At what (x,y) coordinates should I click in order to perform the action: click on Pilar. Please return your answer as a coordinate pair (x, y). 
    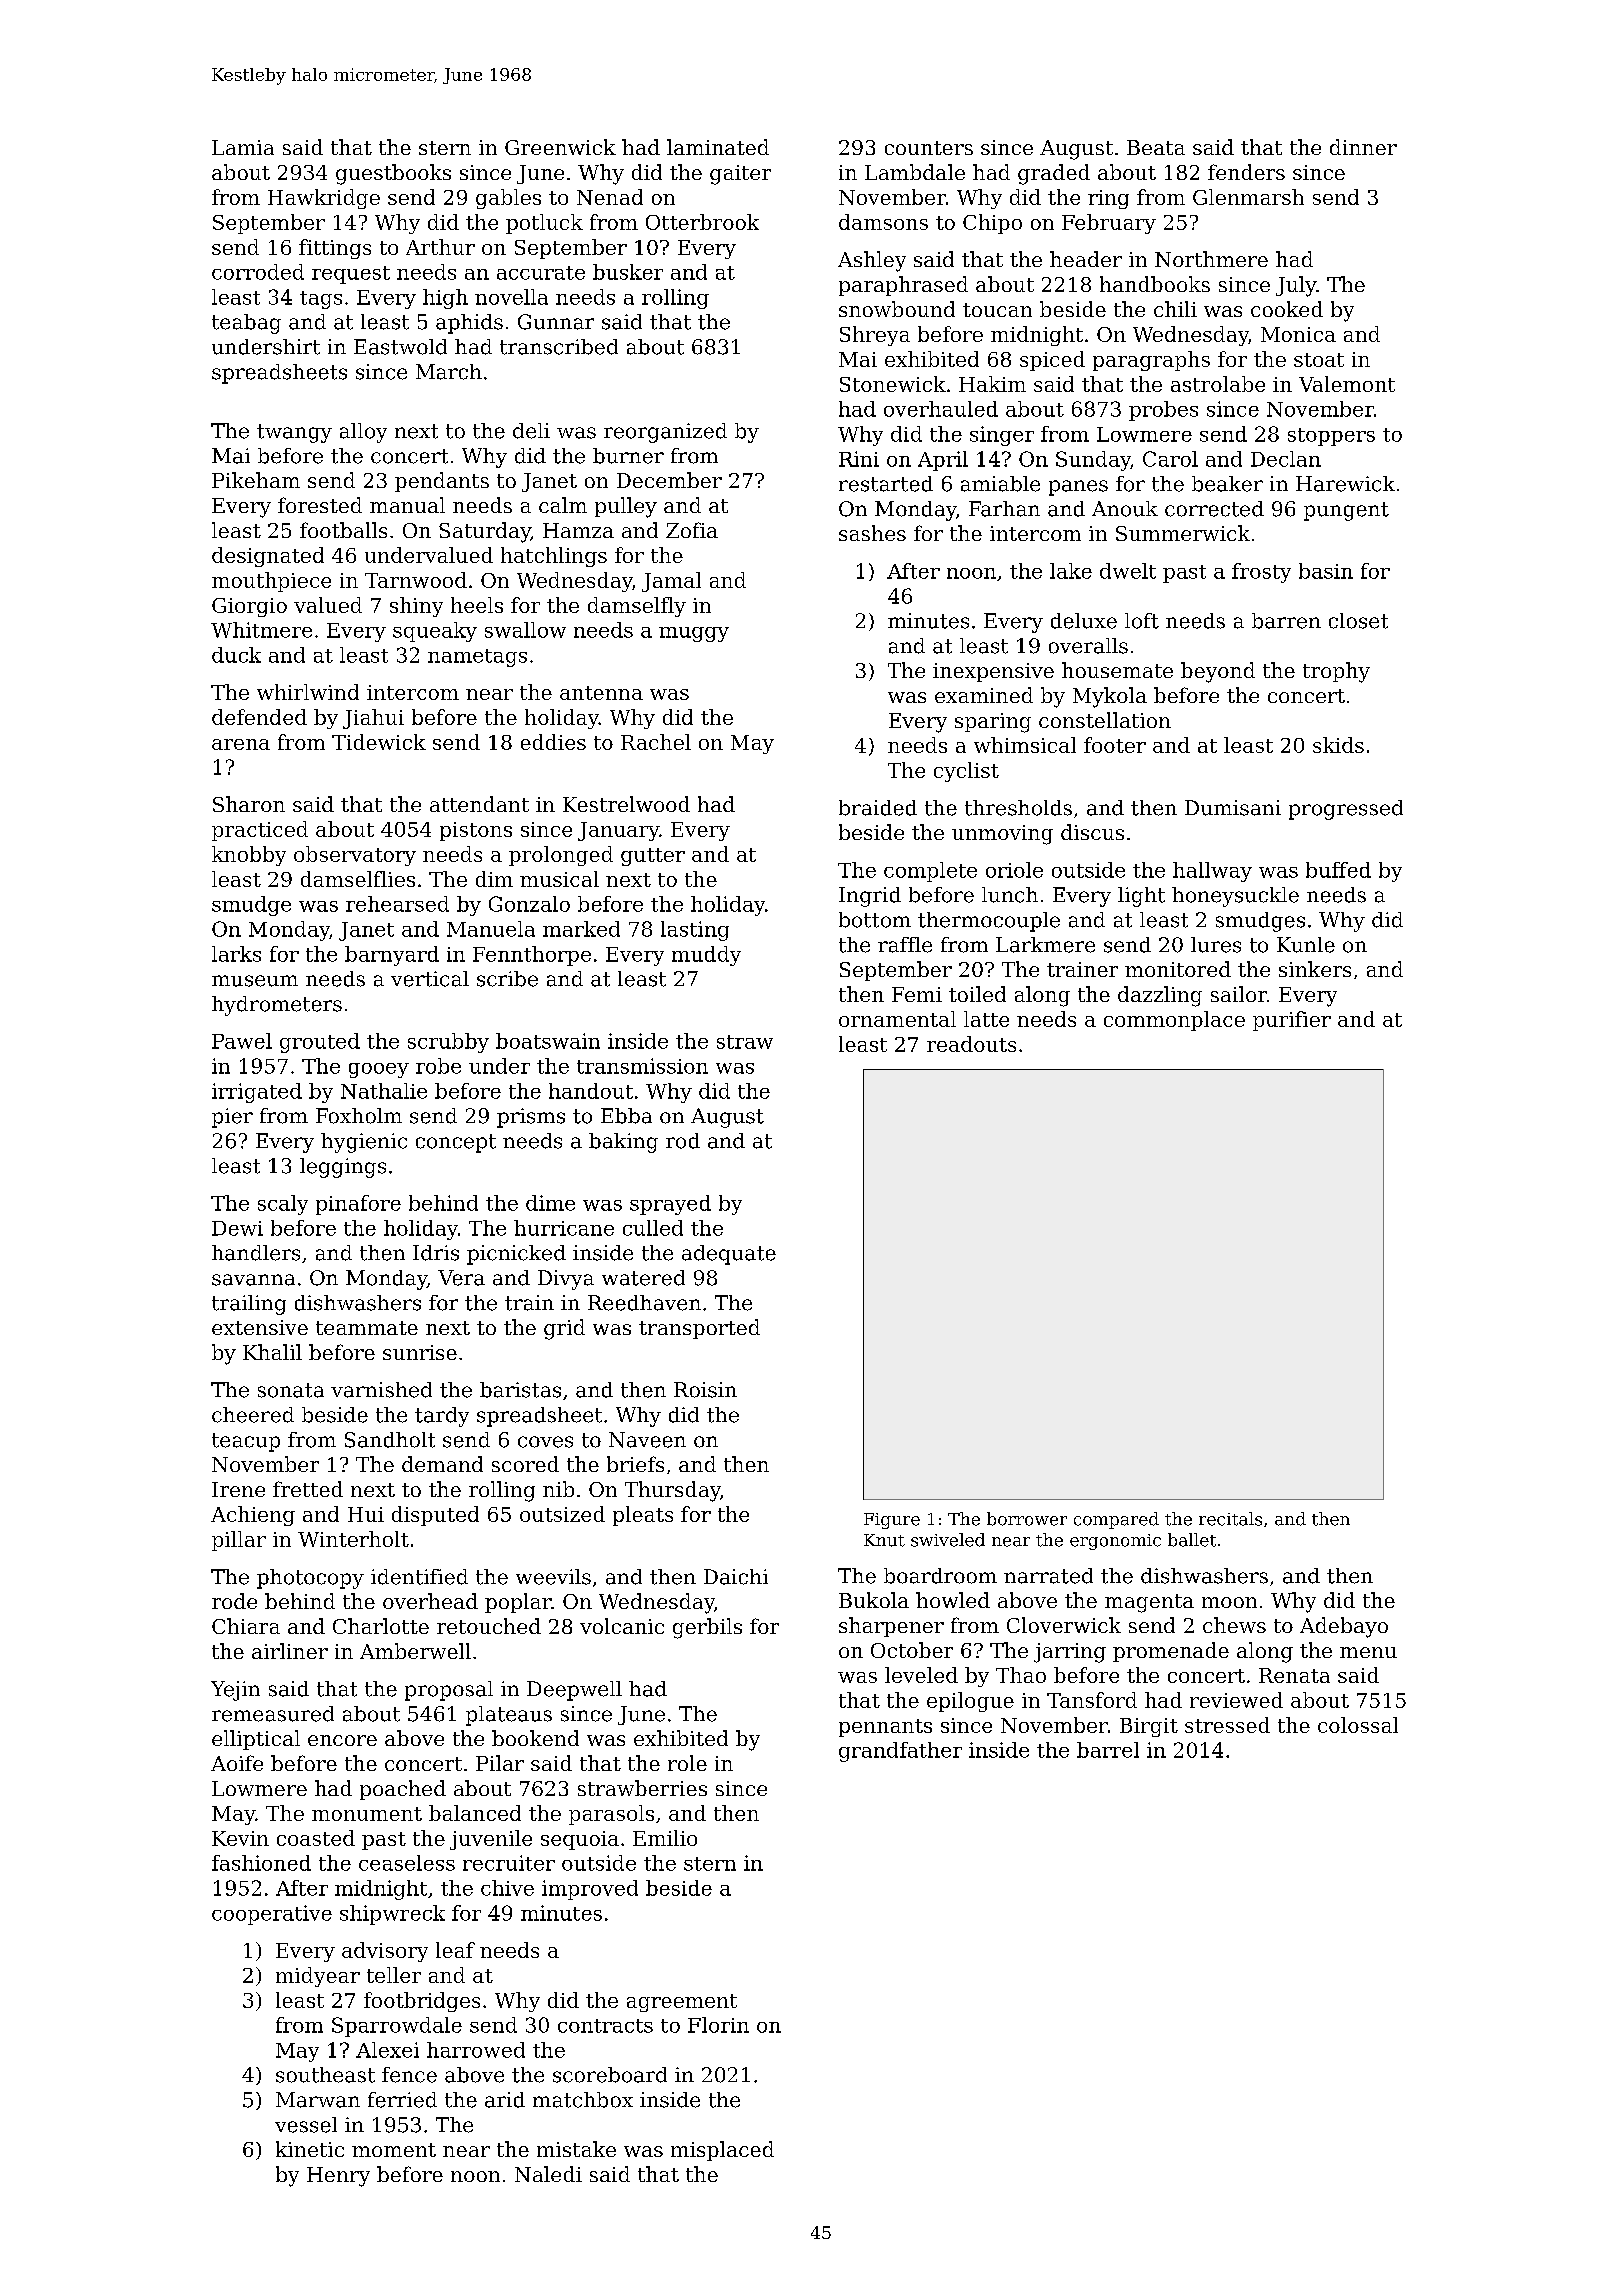
    Looking at the image, I should click on (500, 1763).
